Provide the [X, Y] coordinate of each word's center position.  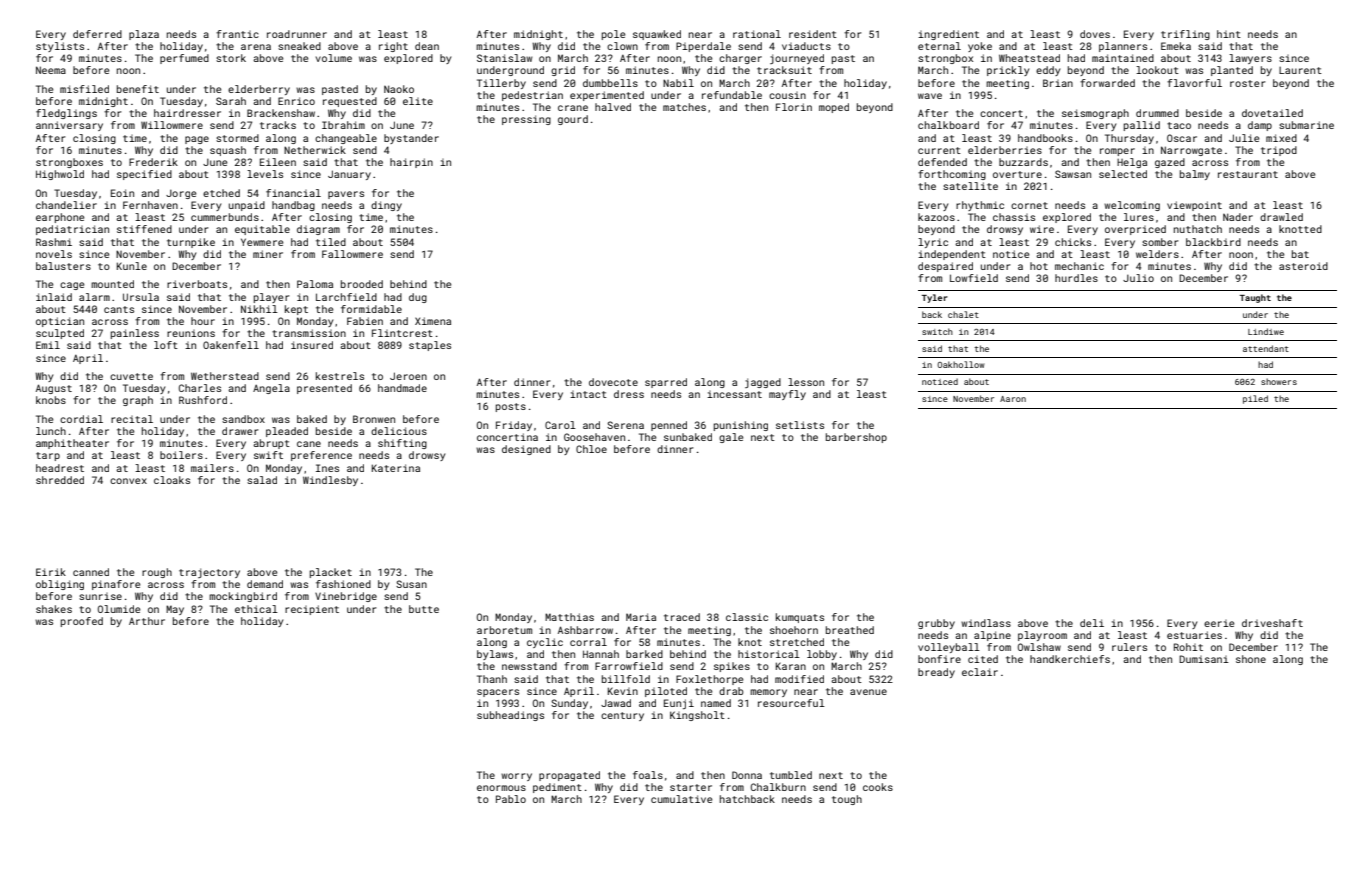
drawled [1281, 217]
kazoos [936, 217]
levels [265, 174]
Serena [625, 425]
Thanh [492, 679]
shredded [60, 480]
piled [1255, 399]
